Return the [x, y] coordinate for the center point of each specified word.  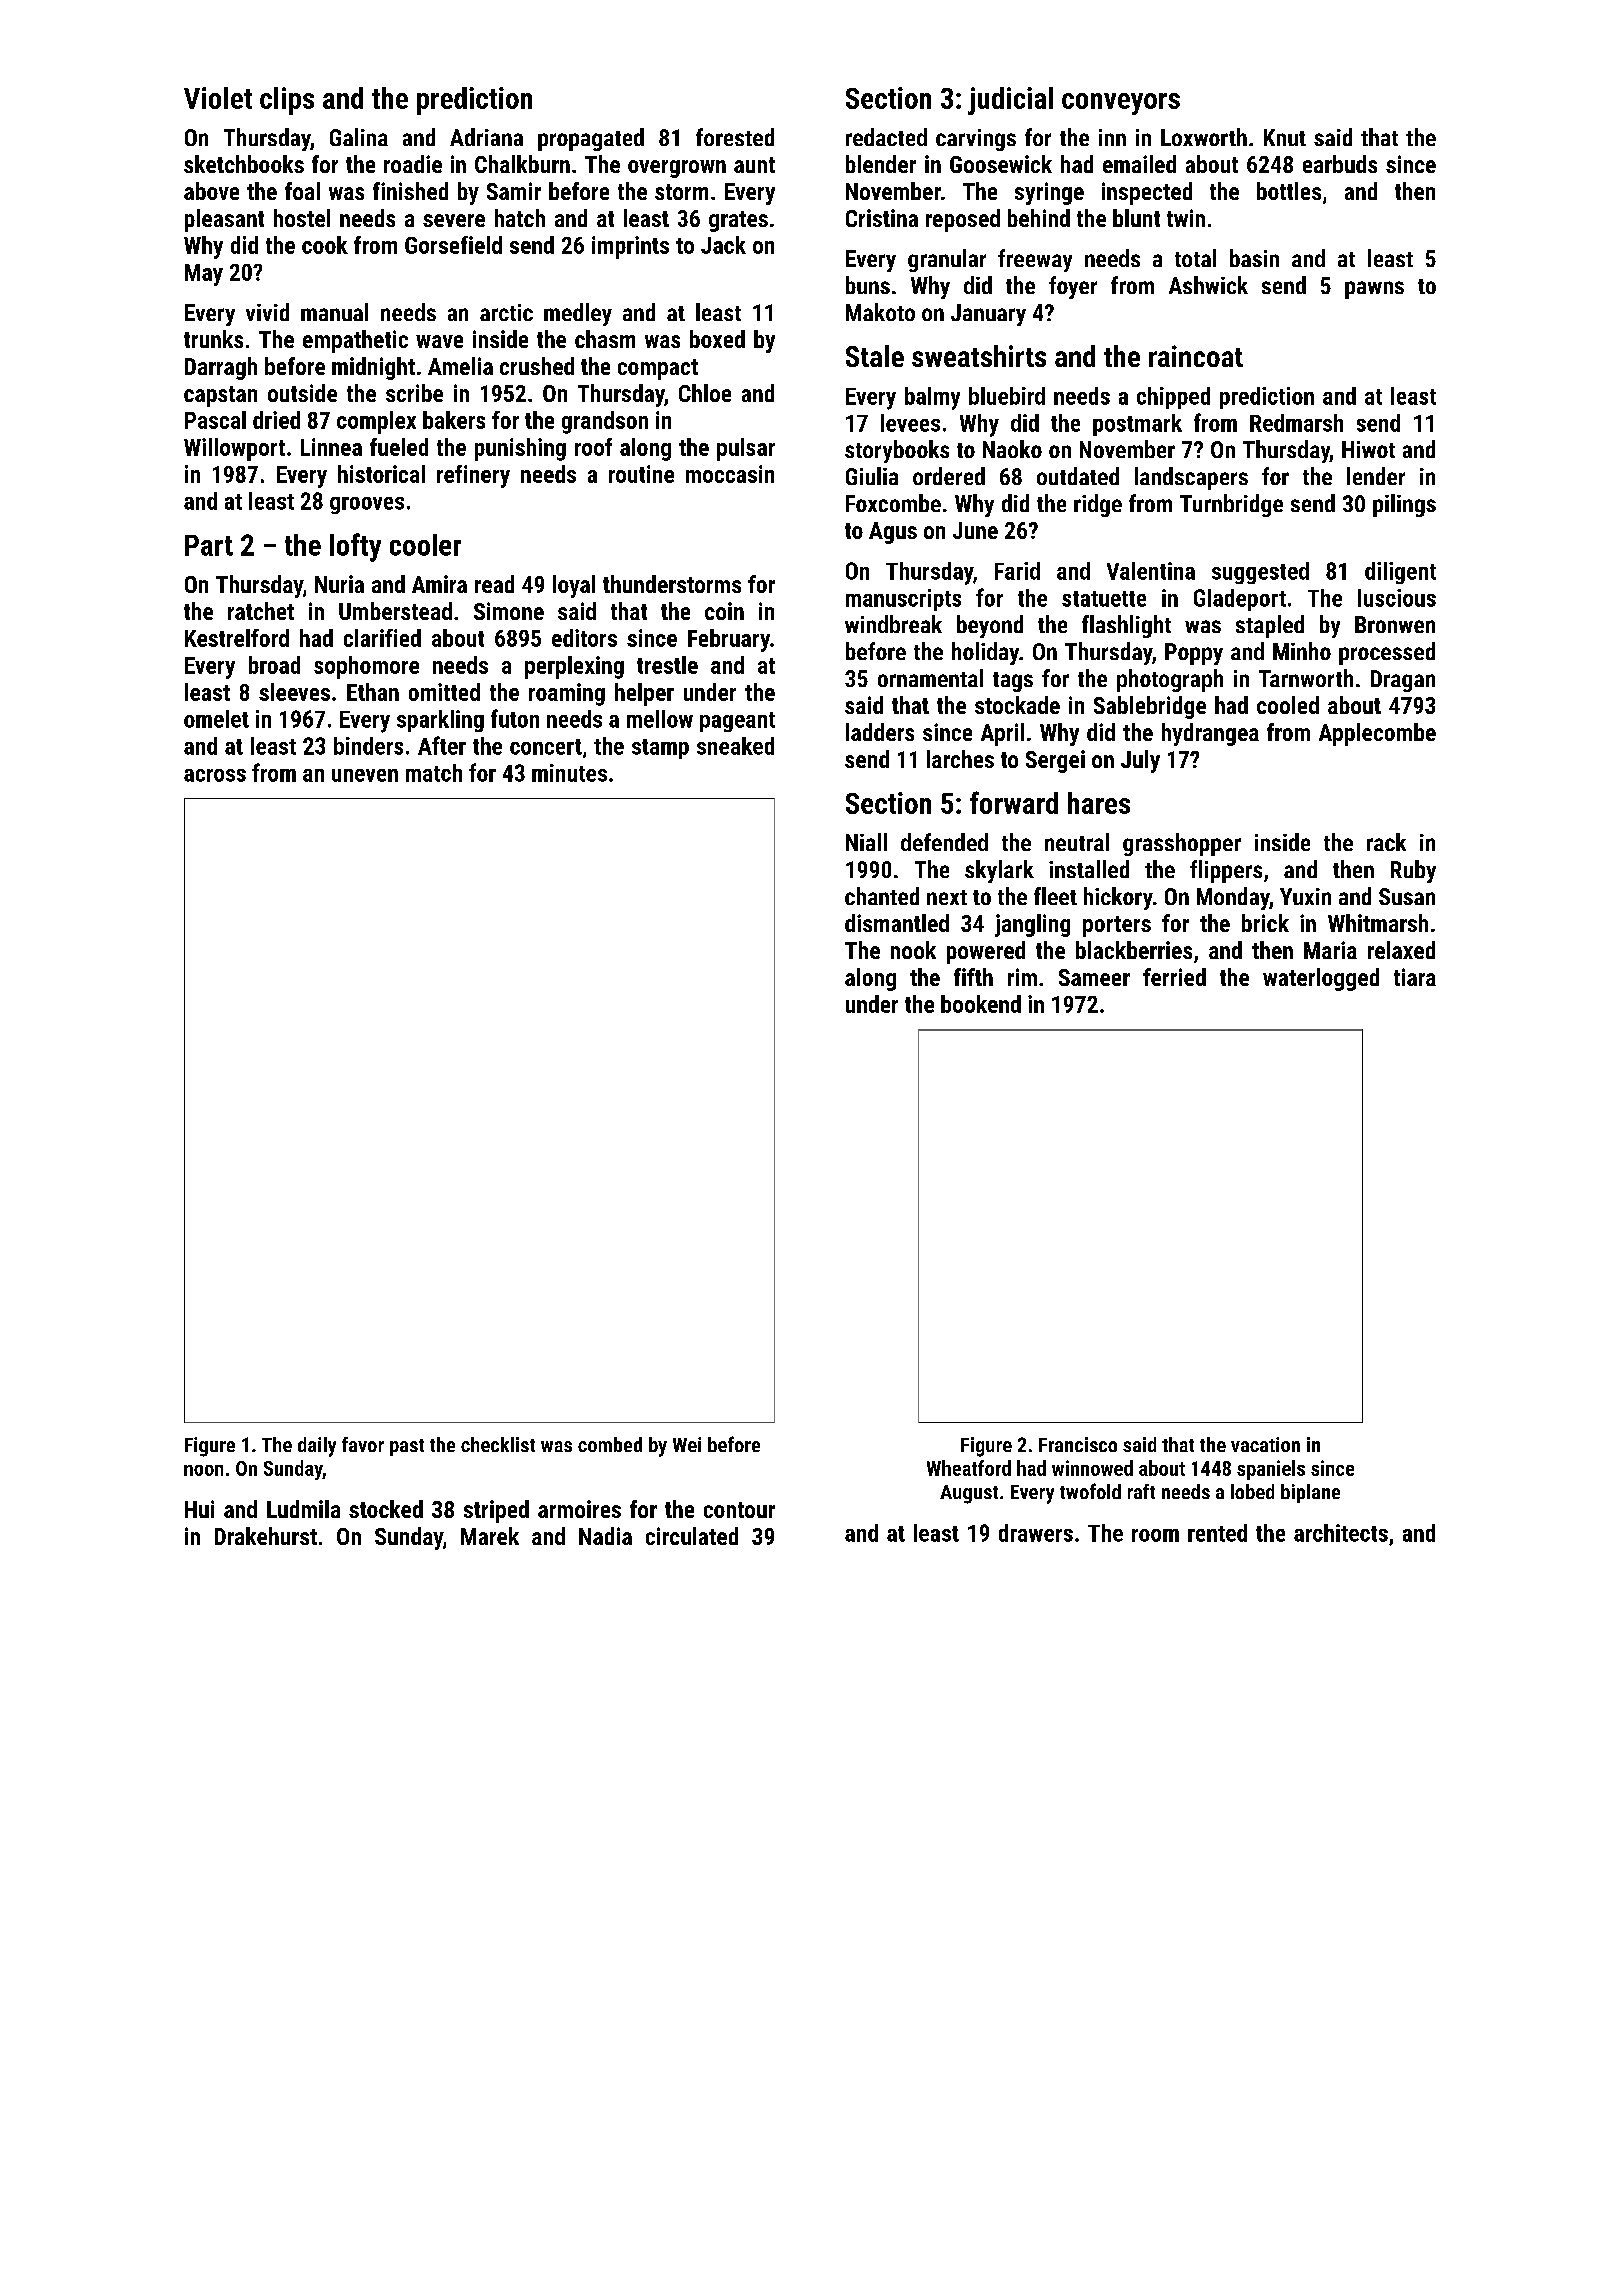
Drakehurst [266, 1536]
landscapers [1191, 478]
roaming [567, 694]
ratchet [261, 611]
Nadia [605, 1536]
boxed [717, 339]
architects [1341, 1533]
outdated [1078, 476]
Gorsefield [453, 245]
